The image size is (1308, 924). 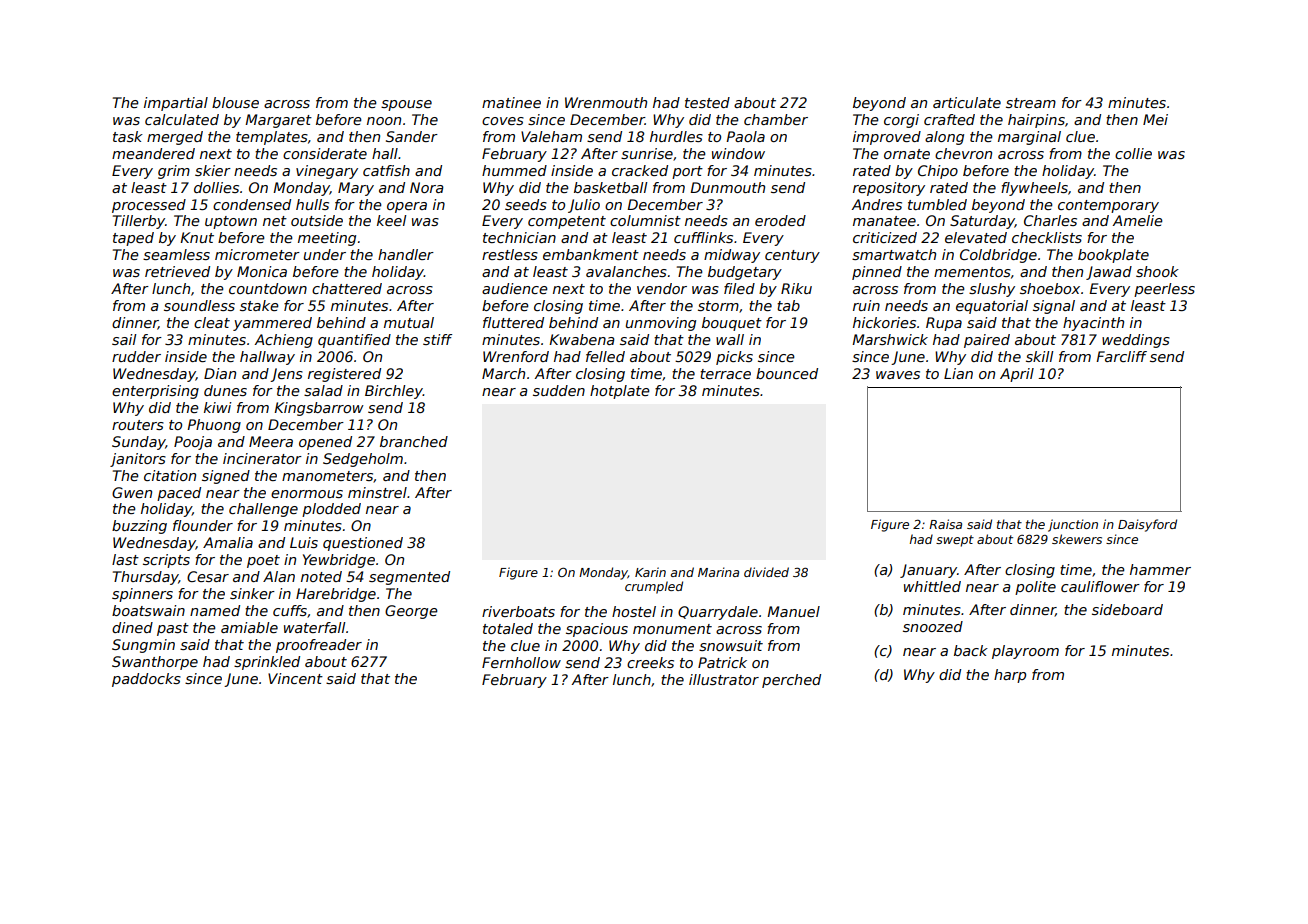 I want to click on Quarrydale, so click(x=718, y=613).
